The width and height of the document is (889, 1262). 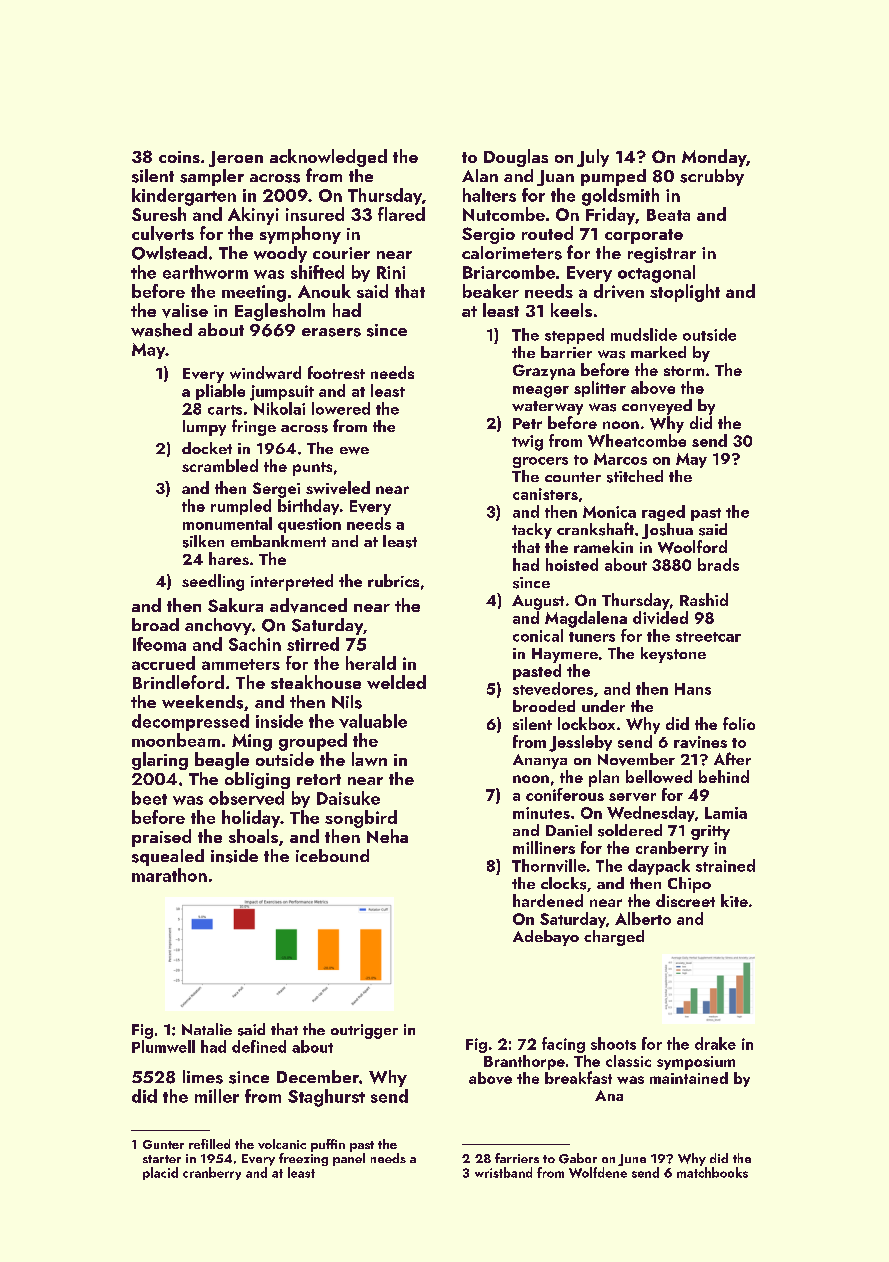 I want to click on Sachin, so click(x=255, y=644).
